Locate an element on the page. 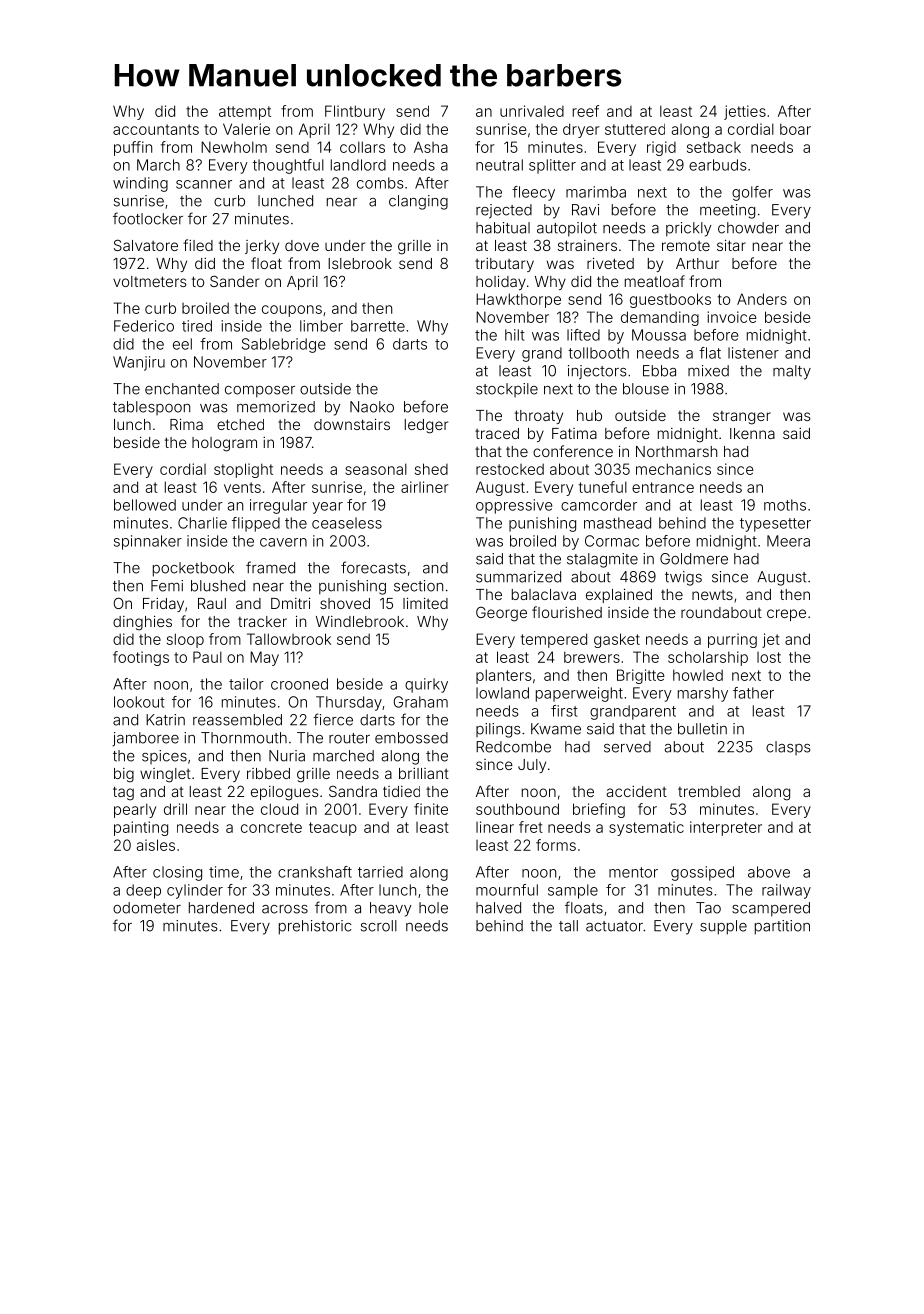  deep is located at coordinates (143, 891).
